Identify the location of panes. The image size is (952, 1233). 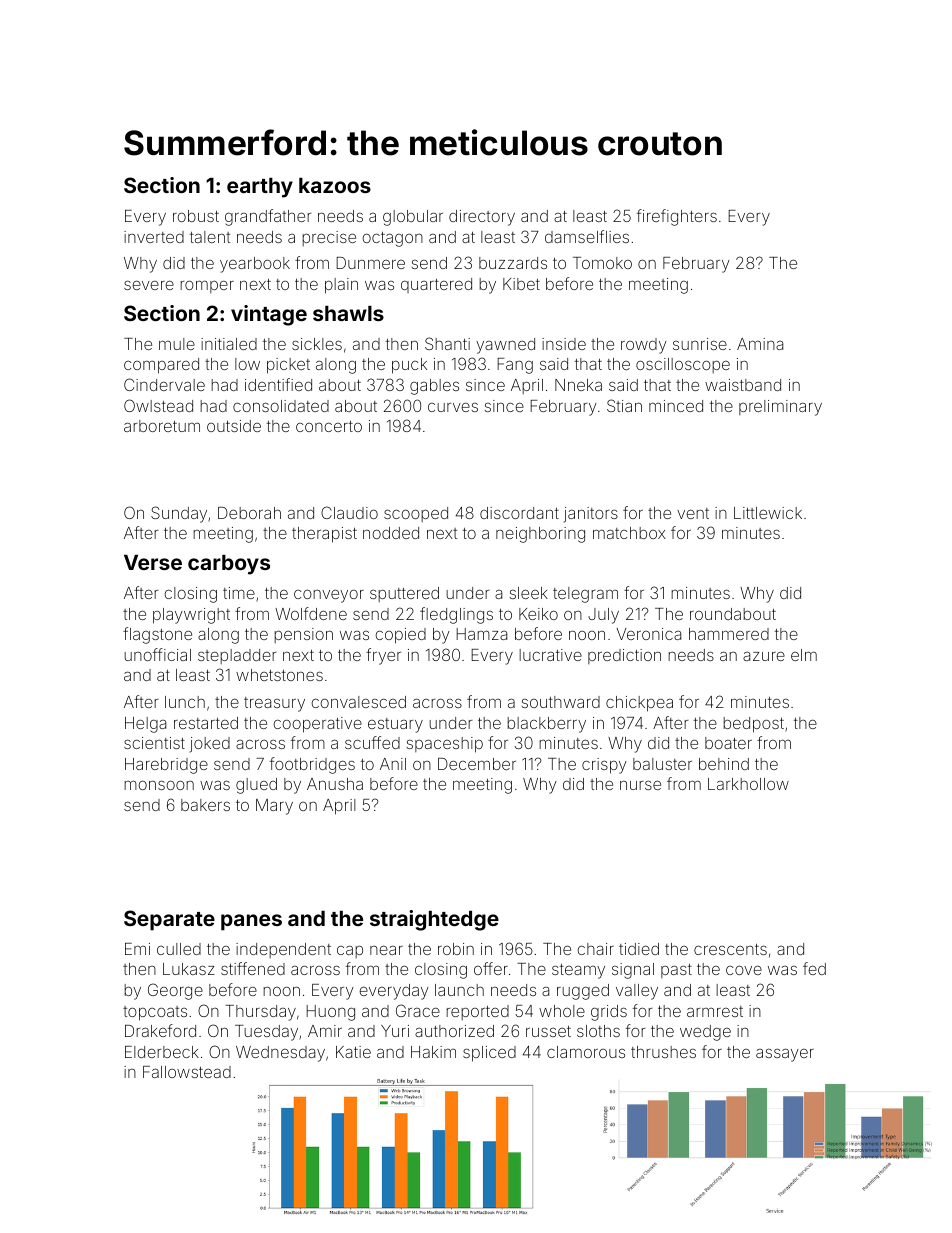
(251, 922).
